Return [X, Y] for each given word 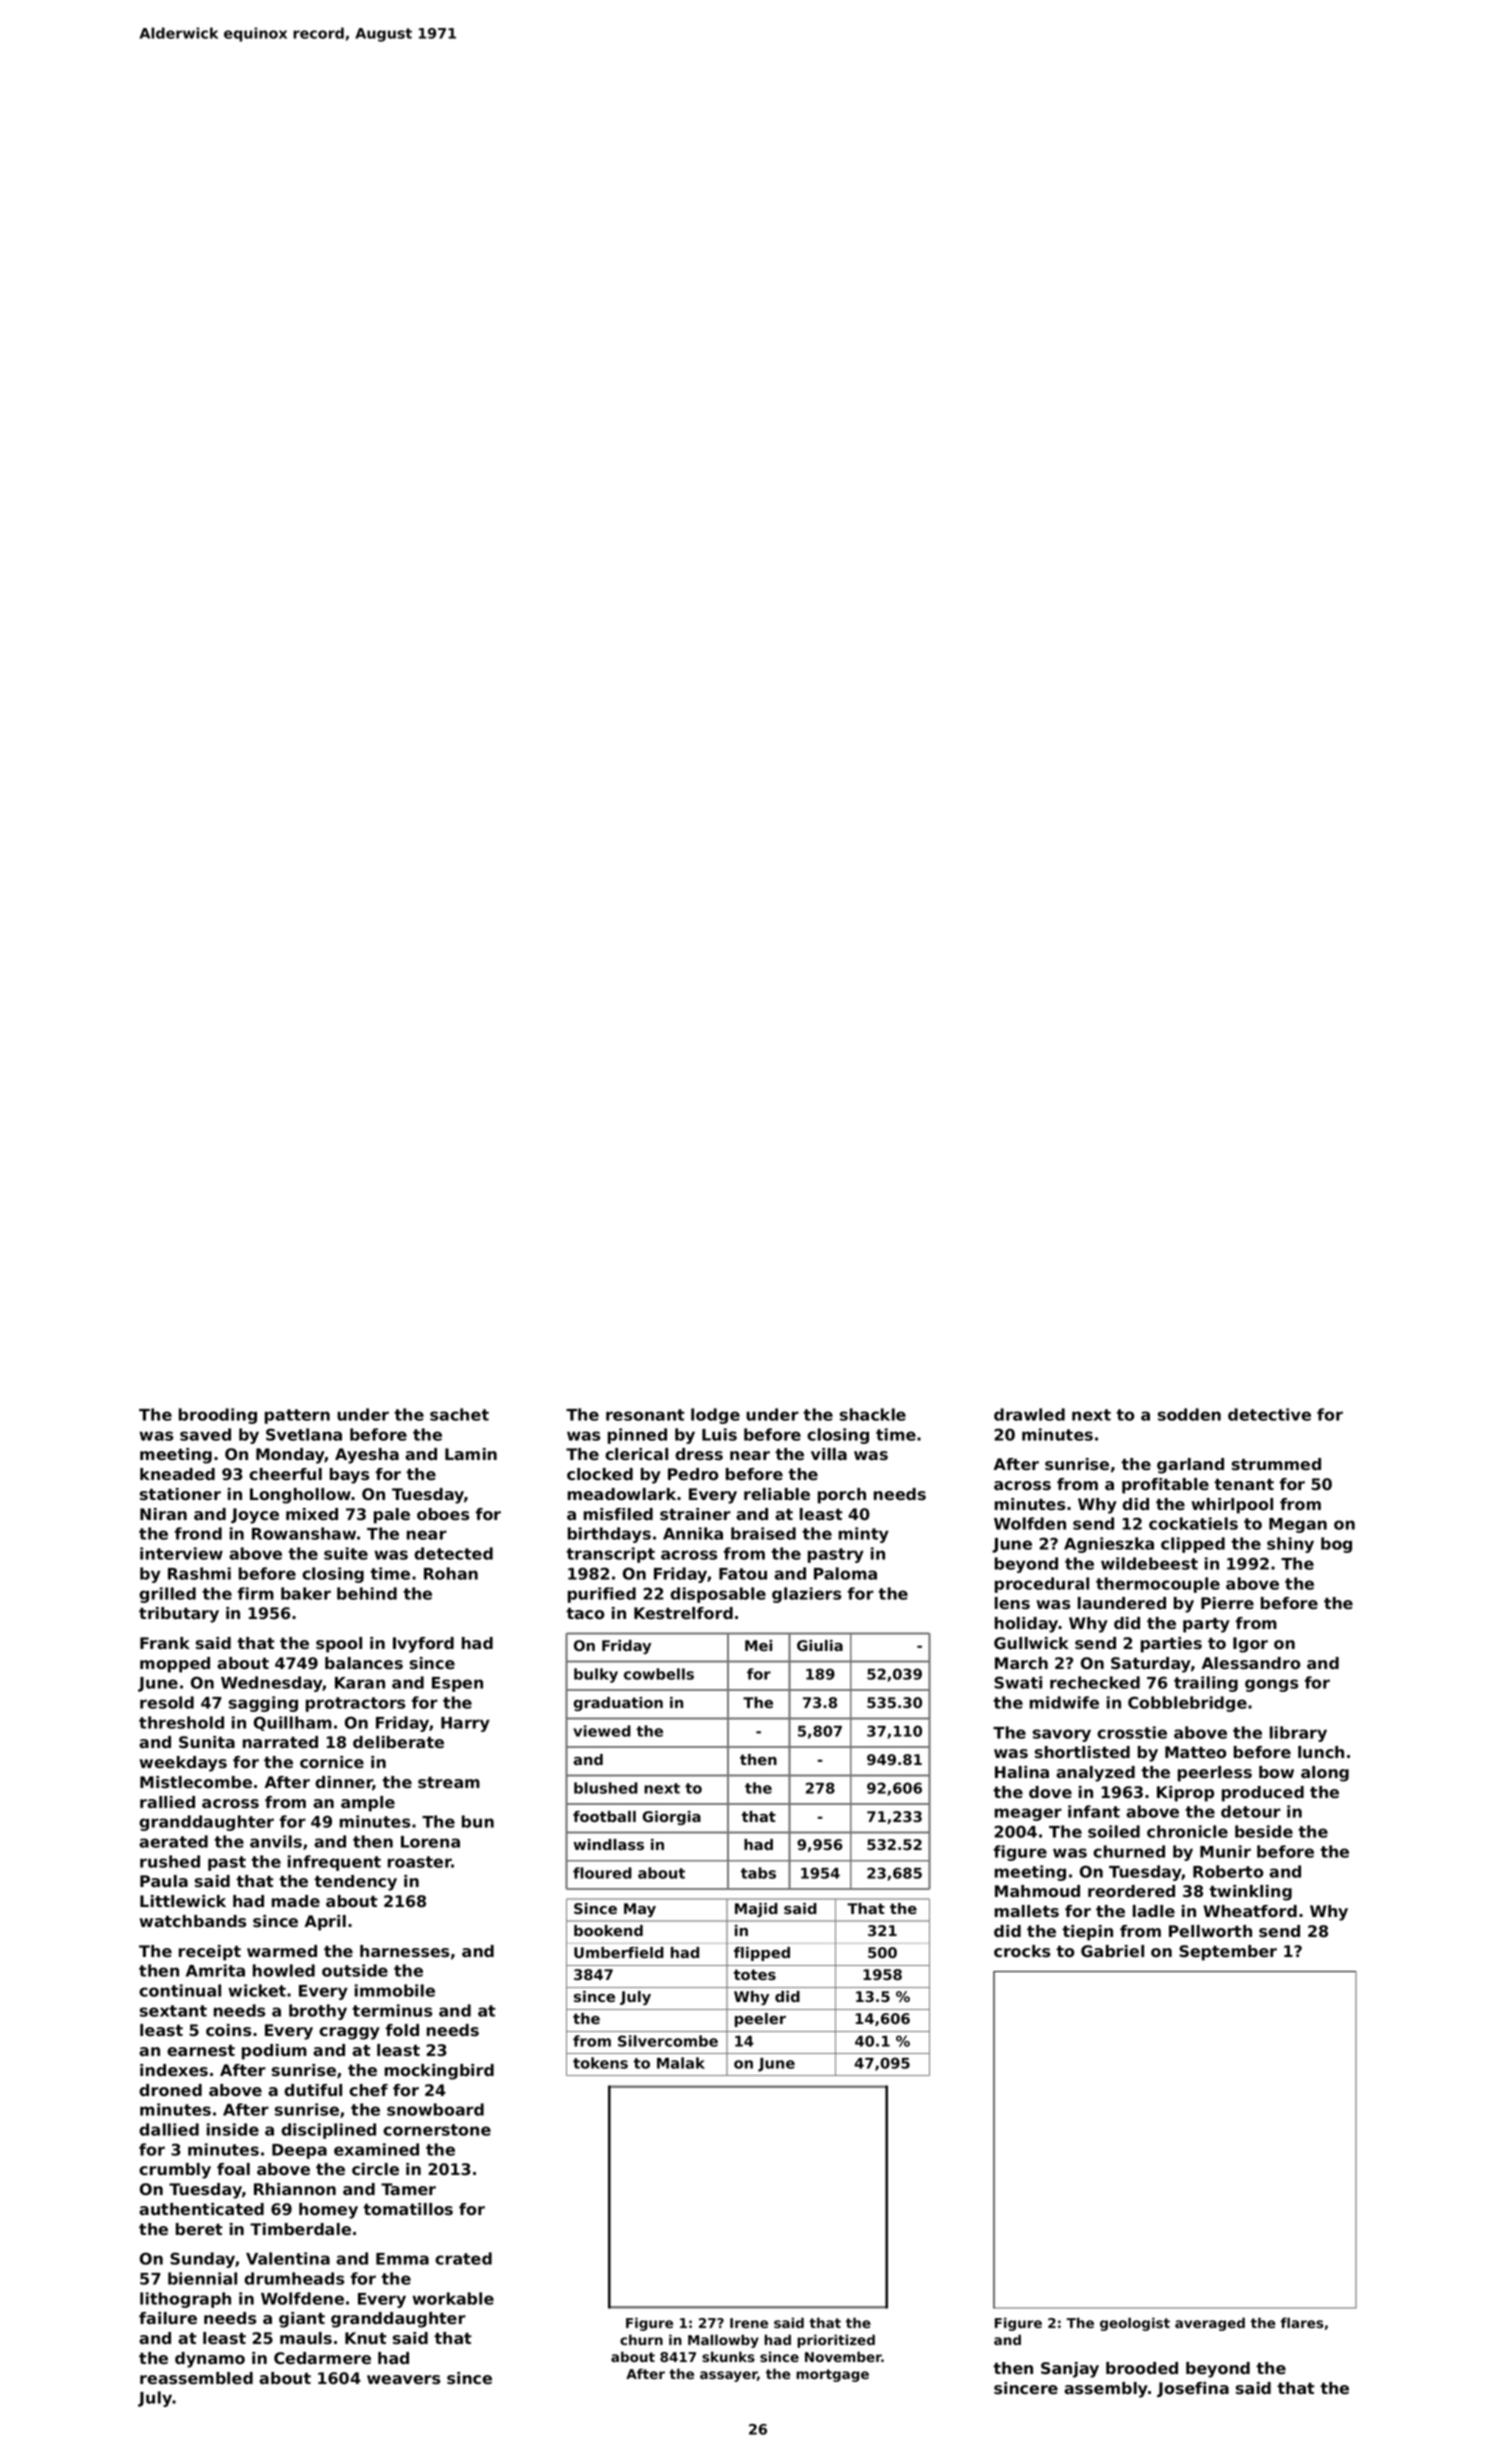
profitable [1165, 1486]
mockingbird [439, 2072]
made [296, 1901]
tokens [600, 2063]
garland [1190, 1466]
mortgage [832, 2375]
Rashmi [199, 1573]
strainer [695, 1514]
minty [864, 1535]
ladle [1154, 1911]
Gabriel [1112, 1951]
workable [453, 2298]
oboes [443, 1514]
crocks [1022, 1951]
